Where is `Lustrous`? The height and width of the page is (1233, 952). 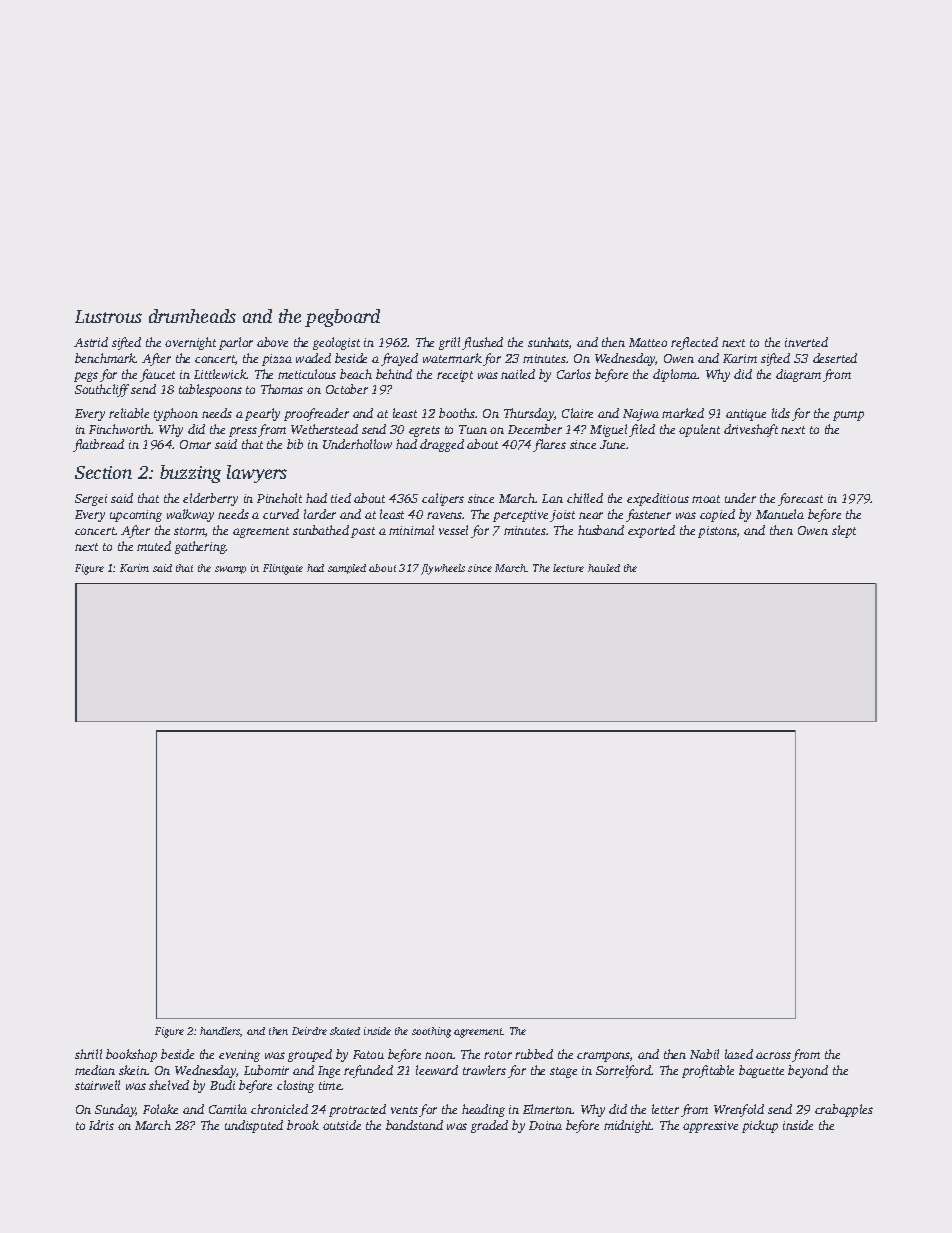
Lustrous is located at coordinates (108, 316).
